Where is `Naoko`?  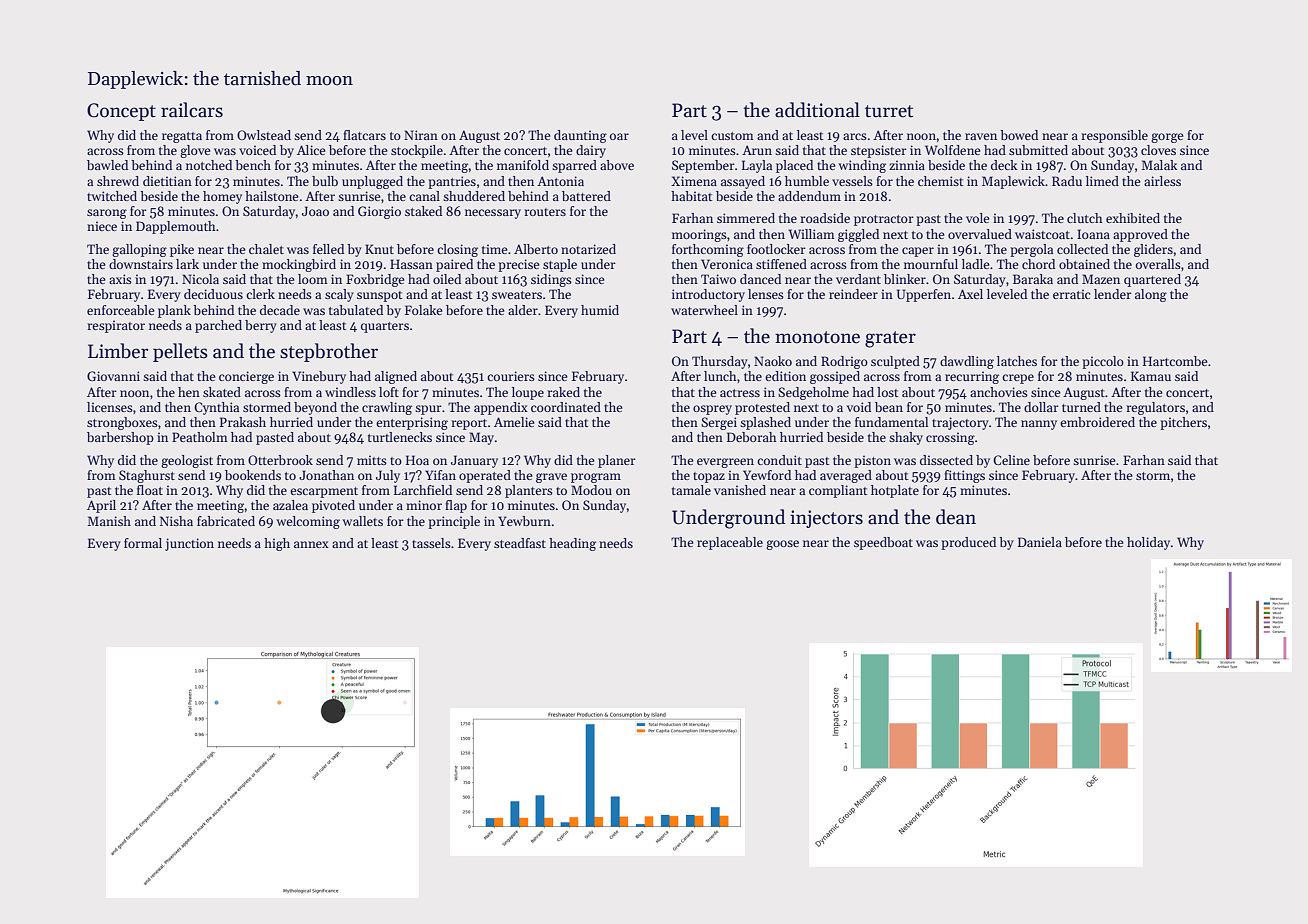
Naoko is located at coordinates (773, 361).
